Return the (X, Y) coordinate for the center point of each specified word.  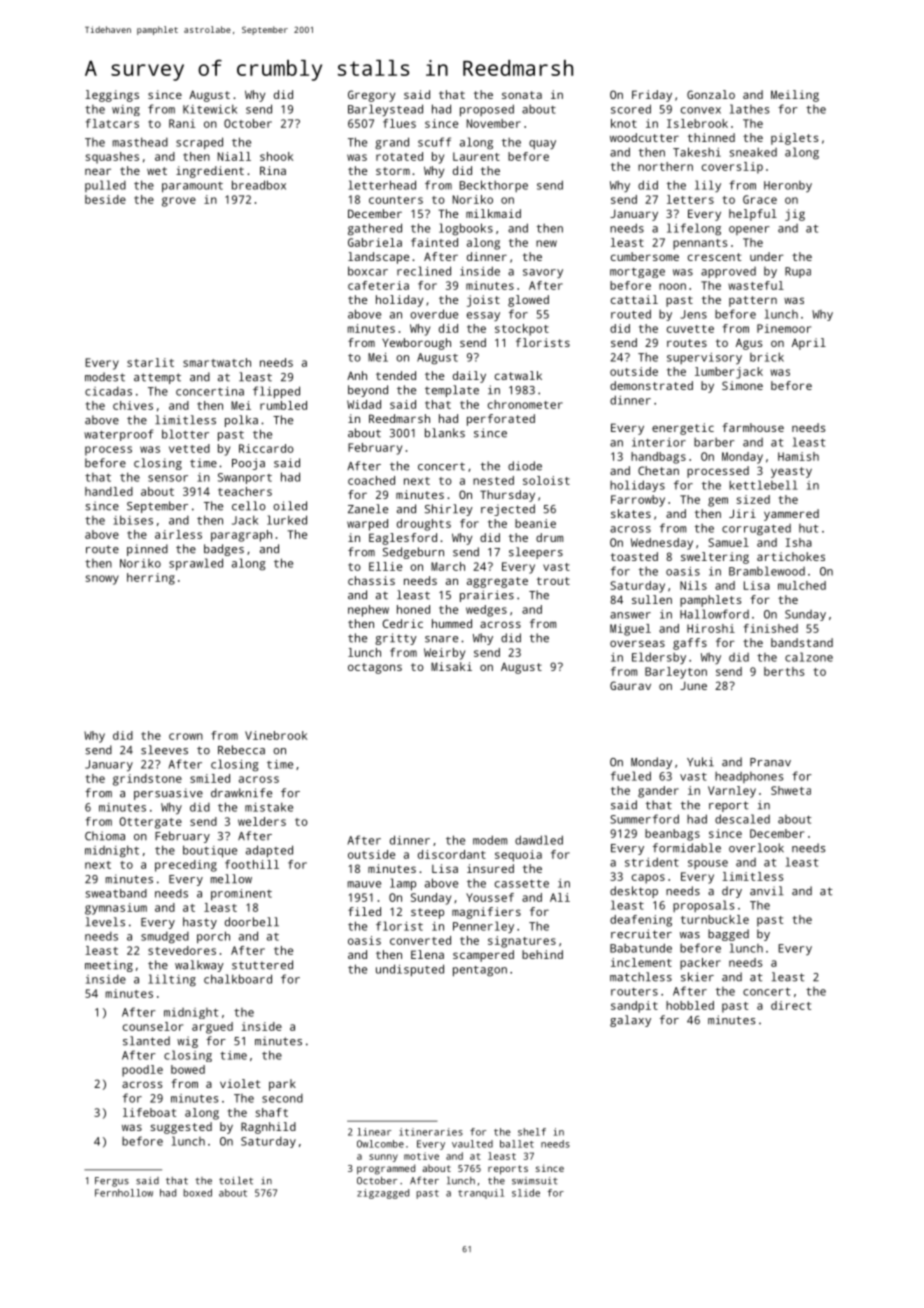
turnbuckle (715, 919)
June (693, 686)
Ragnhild (268, 1128)
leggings (112, 96)
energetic (683, 429)
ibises (133, 520)
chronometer (525, 404)
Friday (652, 96)
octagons (375, 668)
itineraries (431, 1132)
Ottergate (150, 823)
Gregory (371, 96)
